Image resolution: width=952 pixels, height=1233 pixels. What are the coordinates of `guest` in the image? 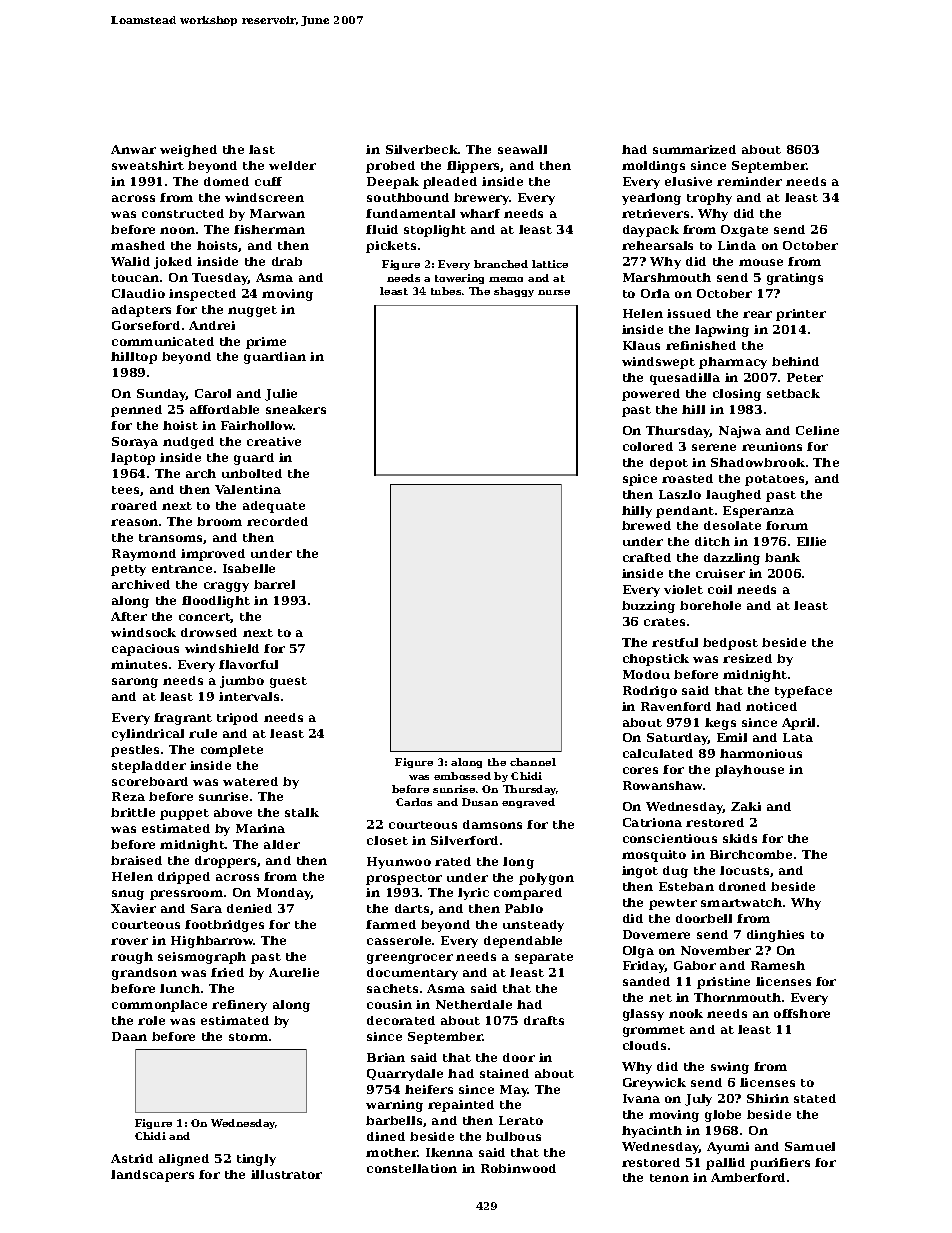 It's located at (288, 682).
